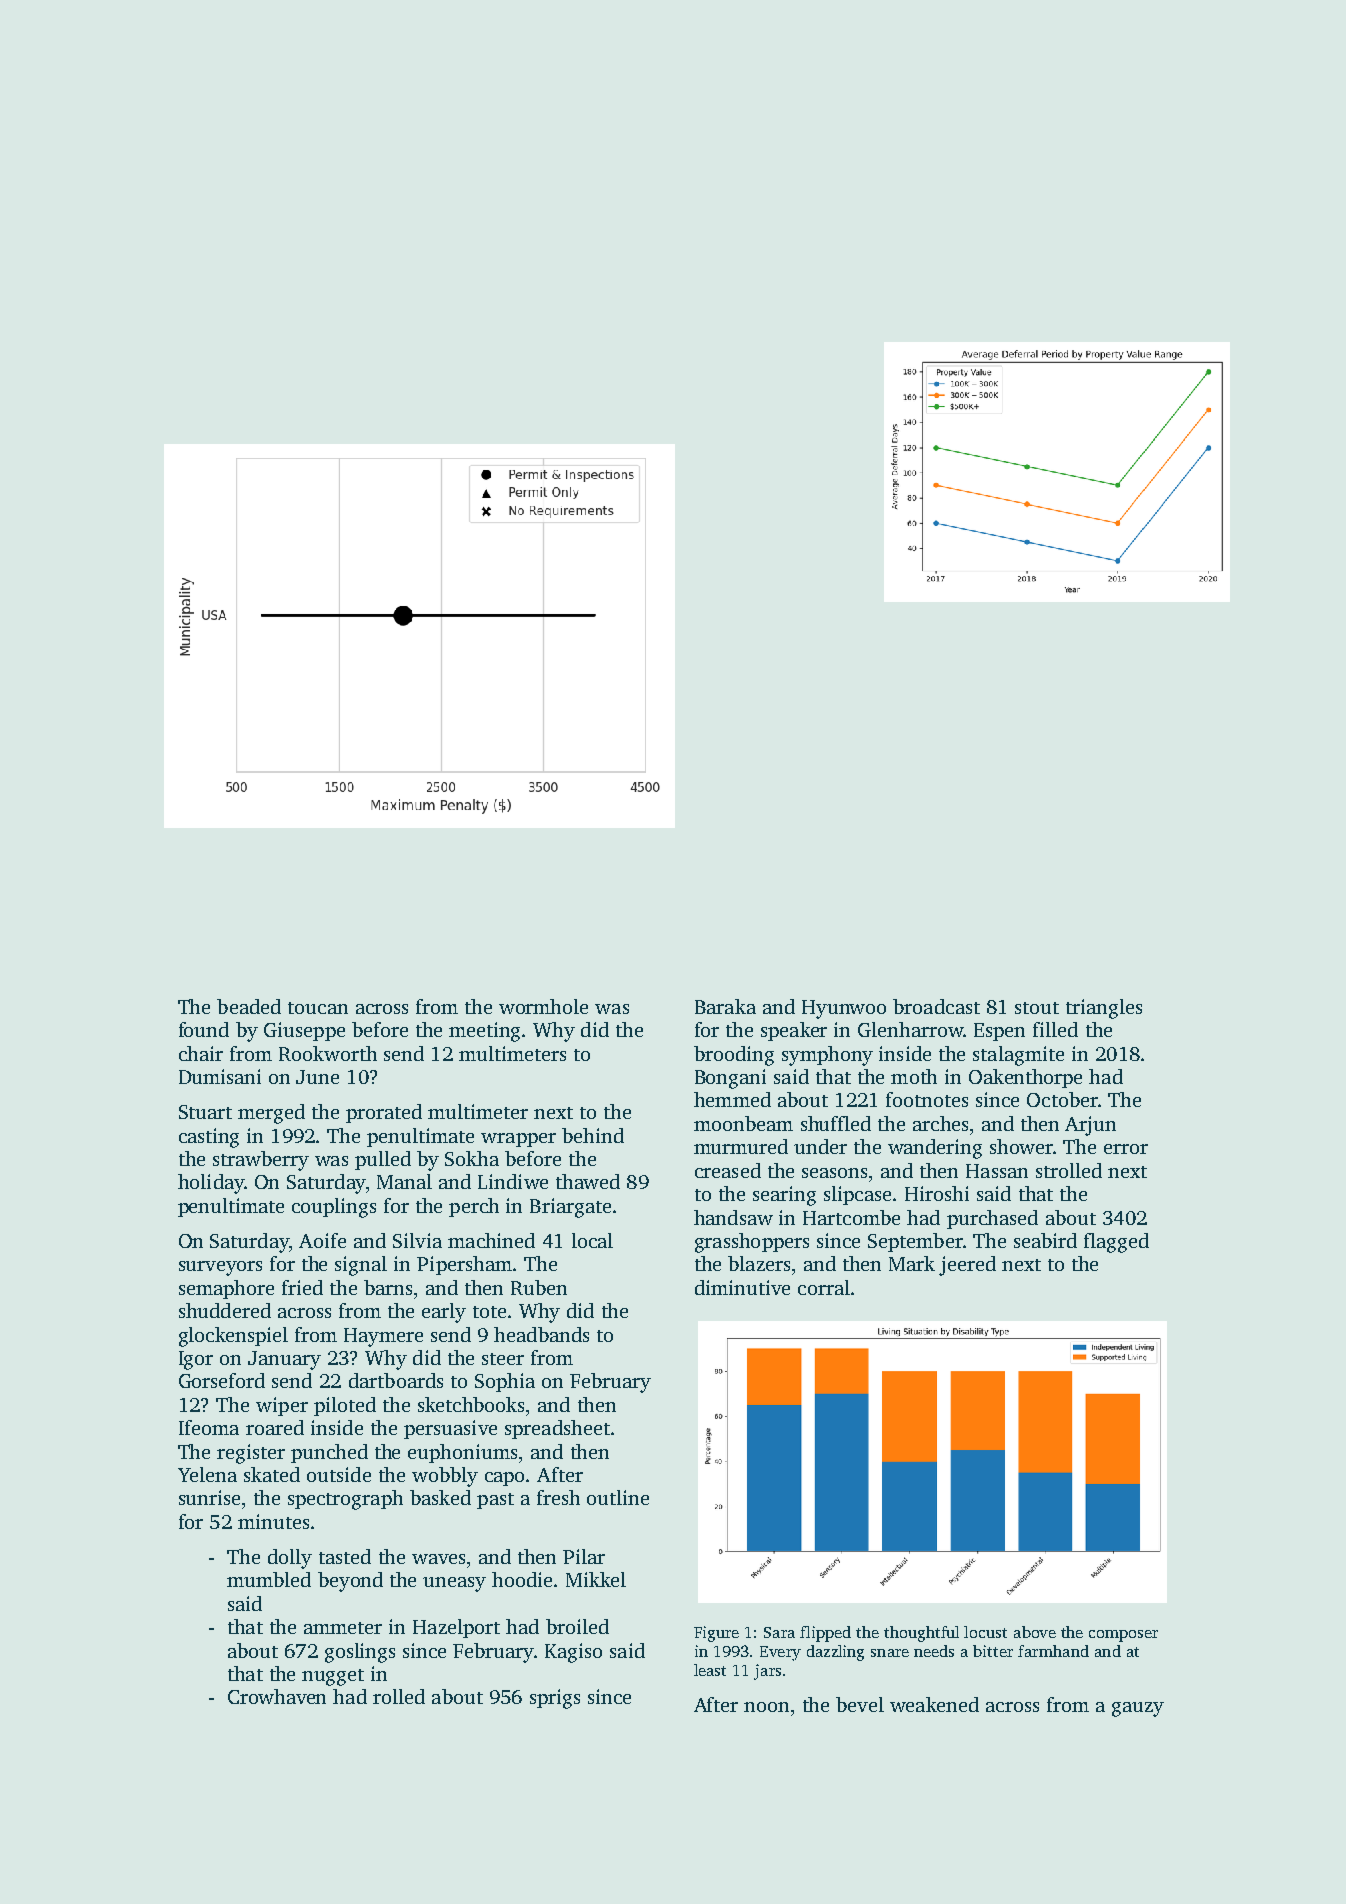  Describe the element at coordinates (249, 1006) in the image. I see `beaded` at that location.
